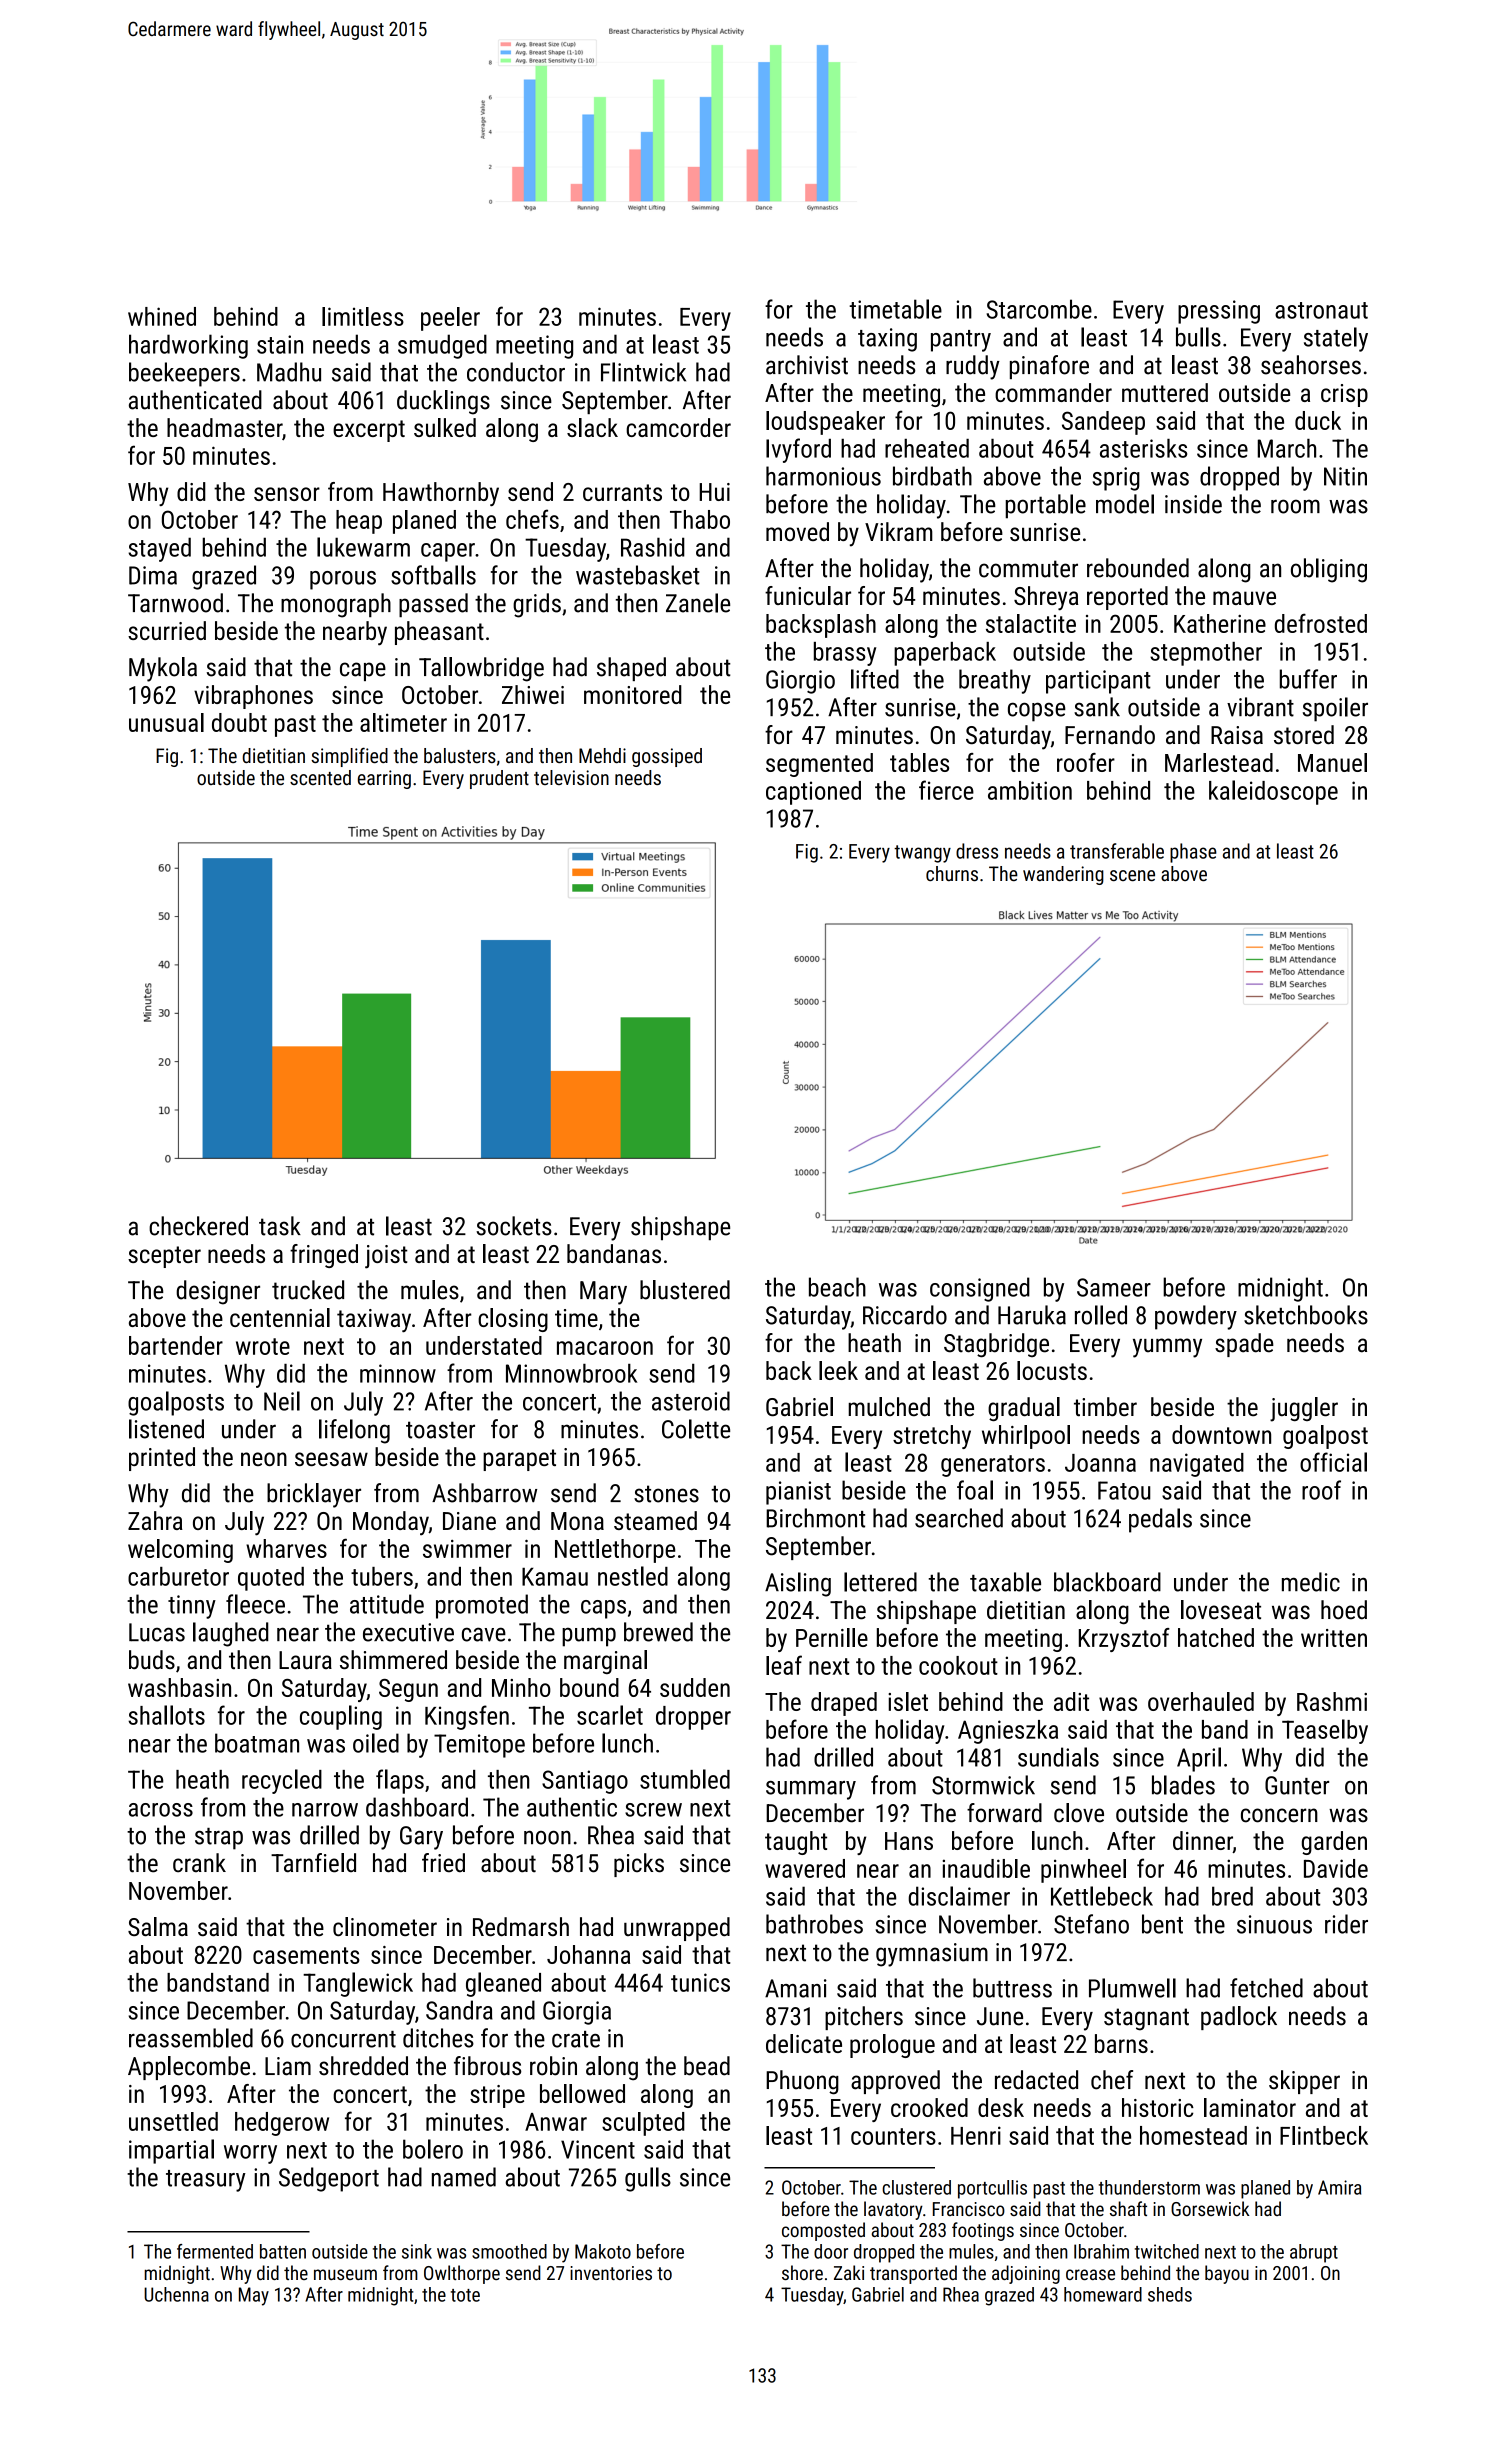 Image resolution: width=1496 pixels, height=2464 pixels. Describe the element at coordinates (198, 1226) in the screenshot. I see `checkered` at that location.
